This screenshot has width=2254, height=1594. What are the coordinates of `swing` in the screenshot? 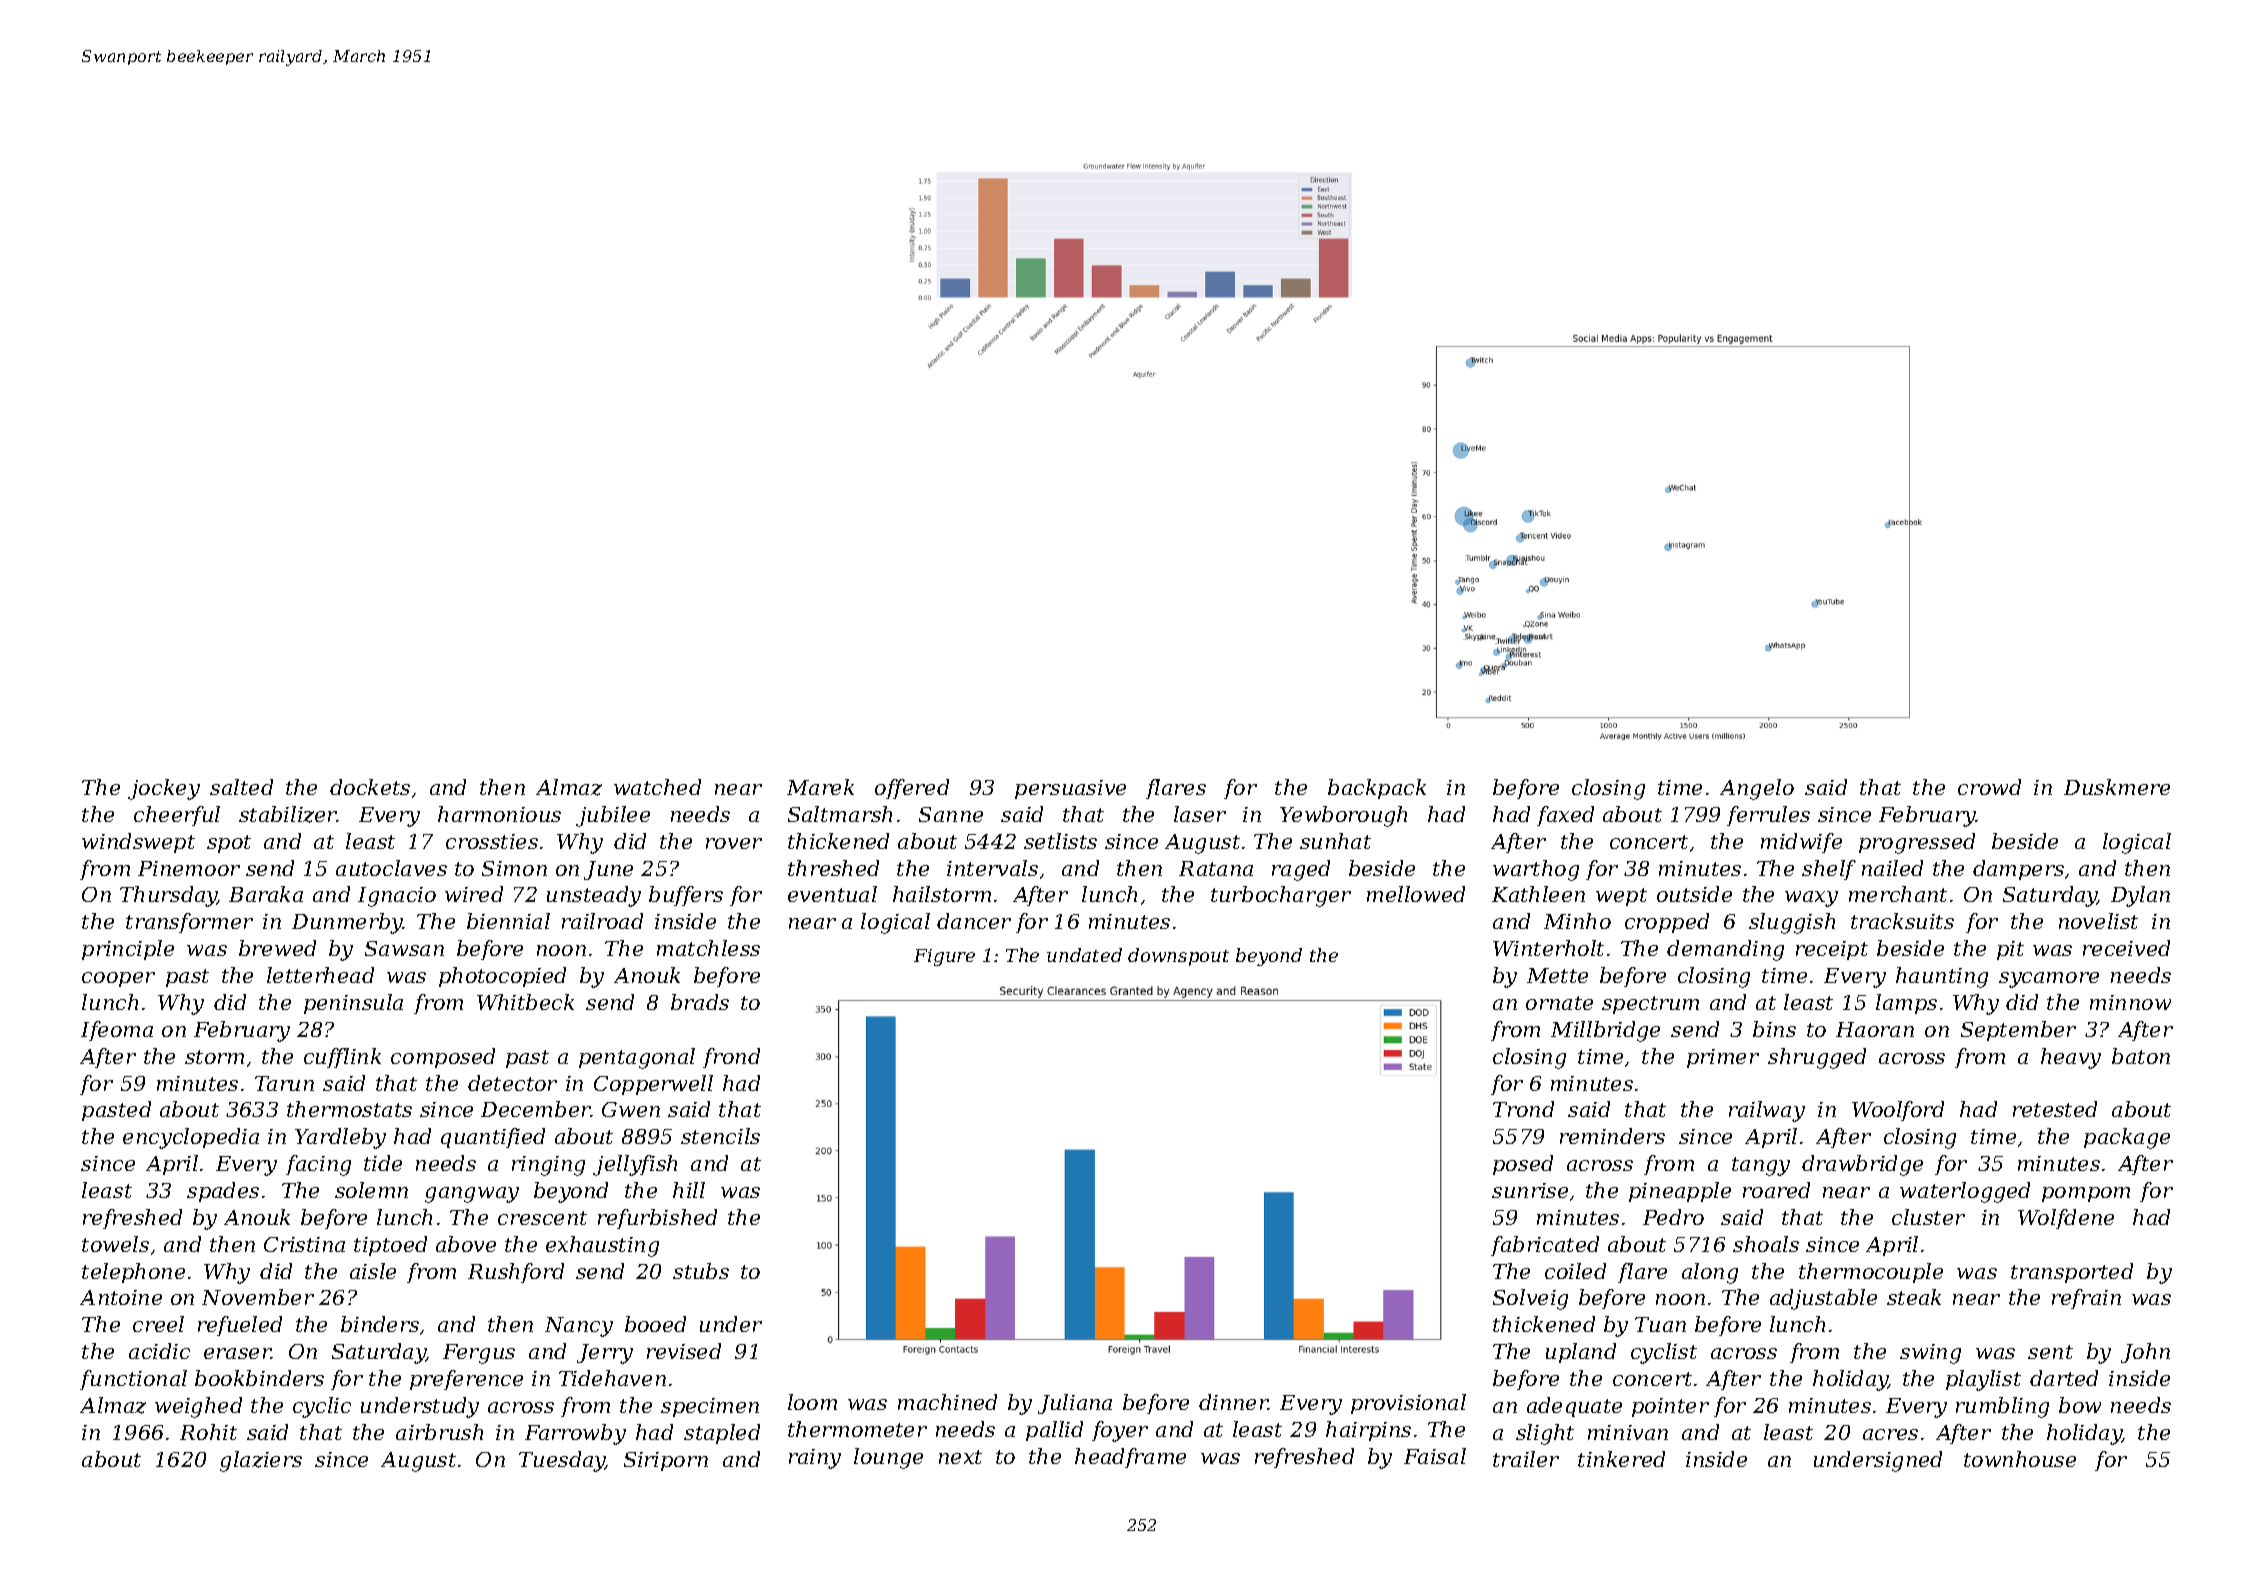 It's located at (1930, 1354).
